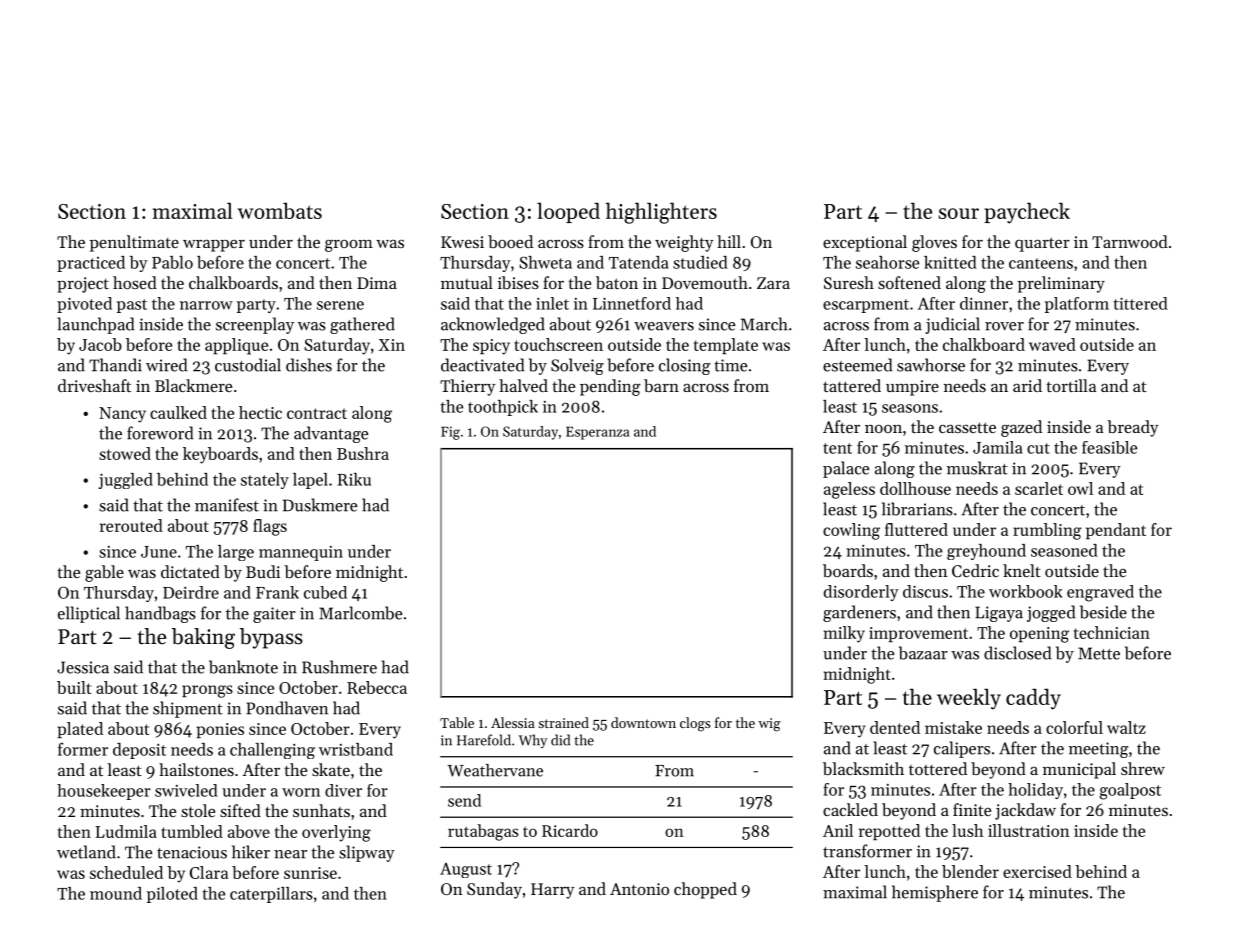 This screenshot has height=952, width=1233. I want to click on Shweta, so click(545, 262).
